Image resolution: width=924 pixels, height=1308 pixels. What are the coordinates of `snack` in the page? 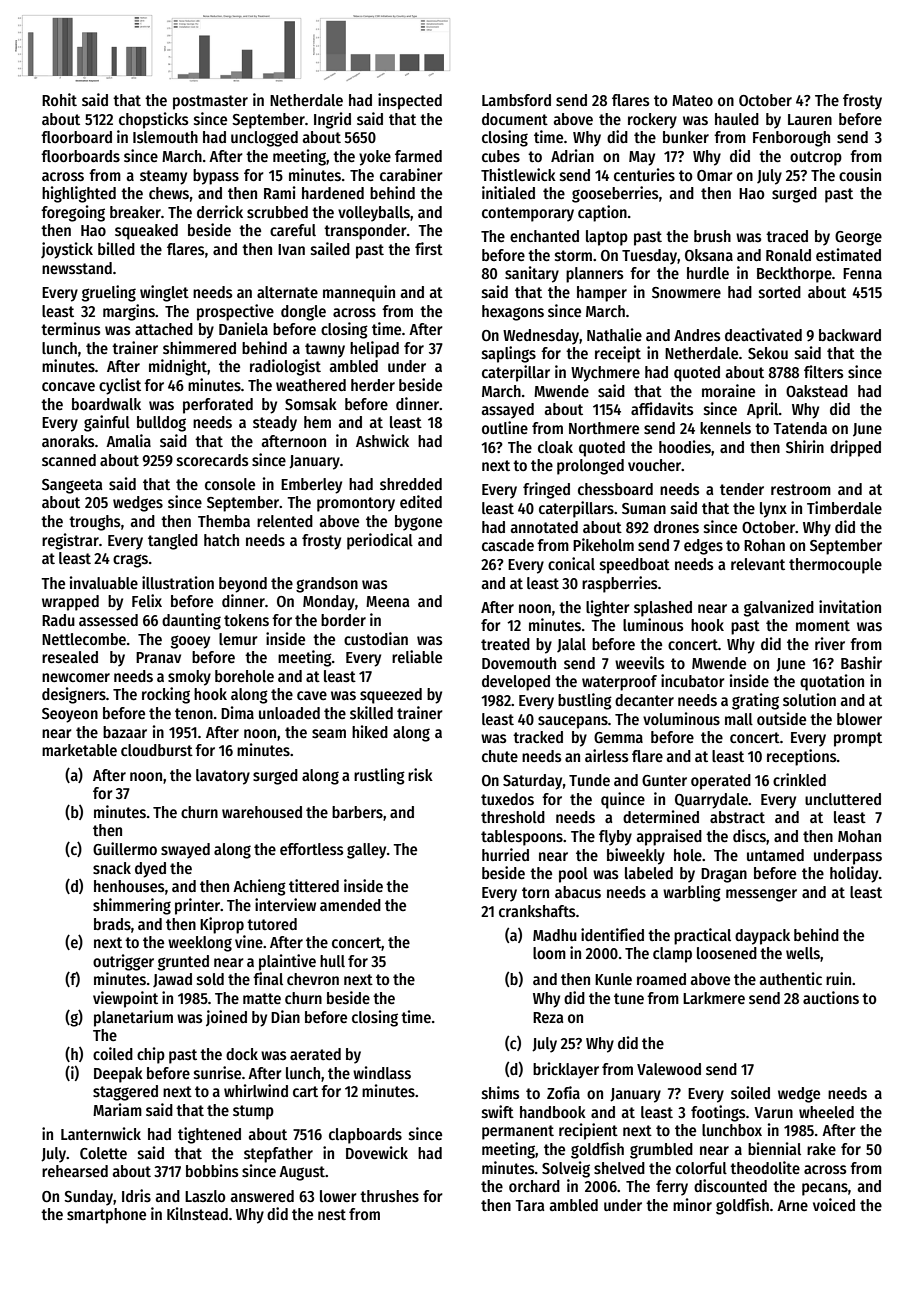 It's located at (112, 868).
